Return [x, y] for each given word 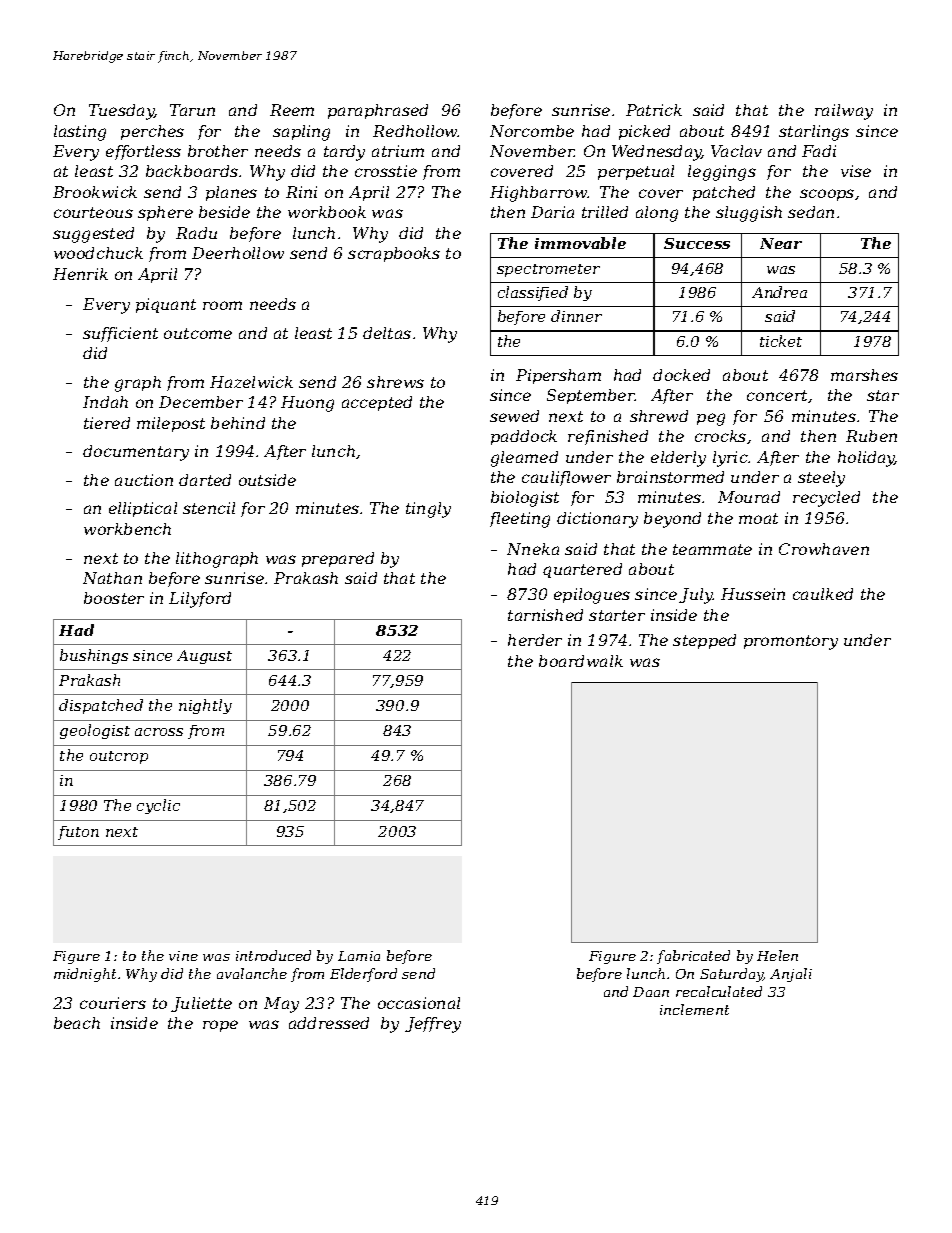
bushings [94, 656]
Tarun [192, 110]
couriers [113, 1003]
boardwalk [581, 661]
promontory [791, 642]
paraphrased [378, 111]
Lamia [359, 956]
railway [844, 112]
